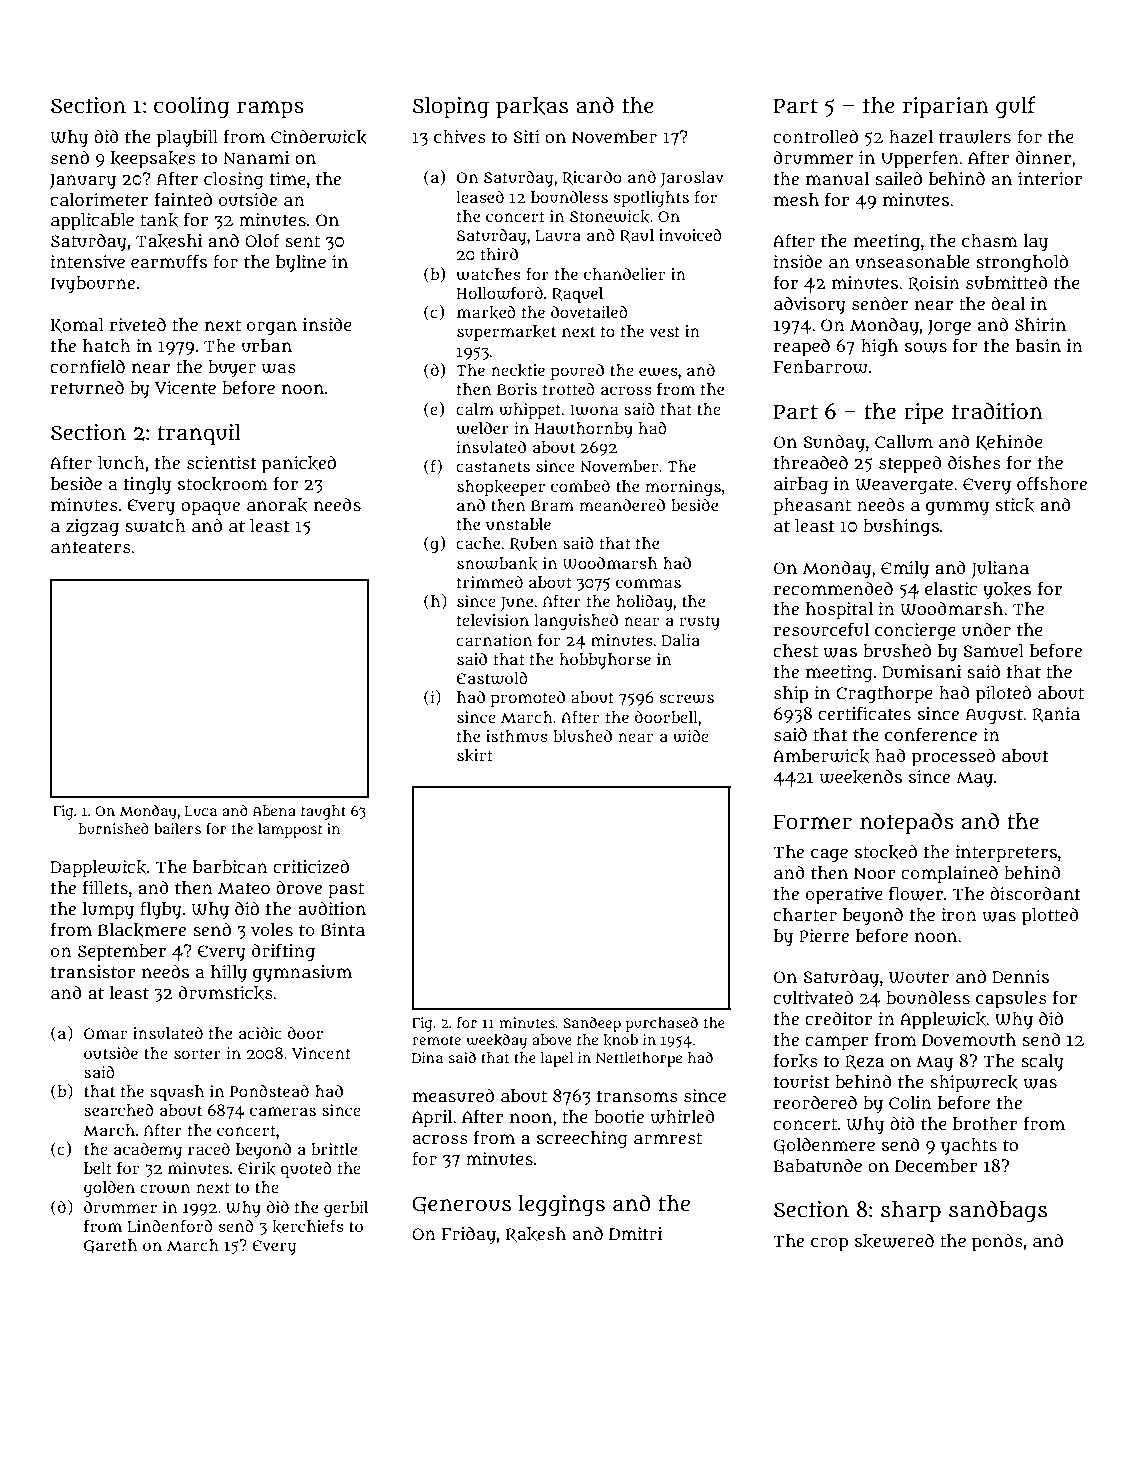  Describe the element at coordinates (114, 828) in the screenshot. I see `burnished` at that location.
